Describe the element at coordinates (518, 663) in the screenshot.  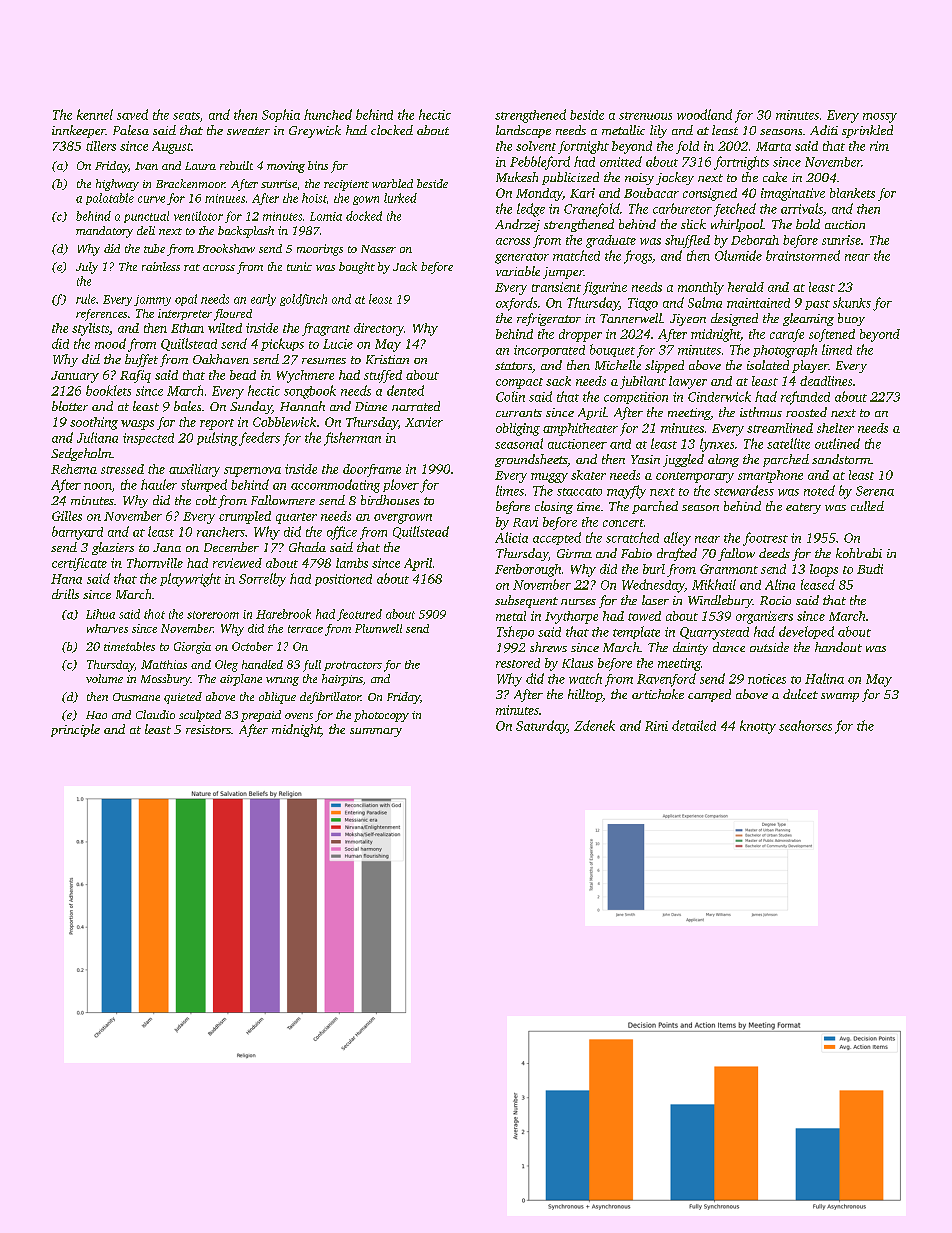
I see `restored` at that location.
